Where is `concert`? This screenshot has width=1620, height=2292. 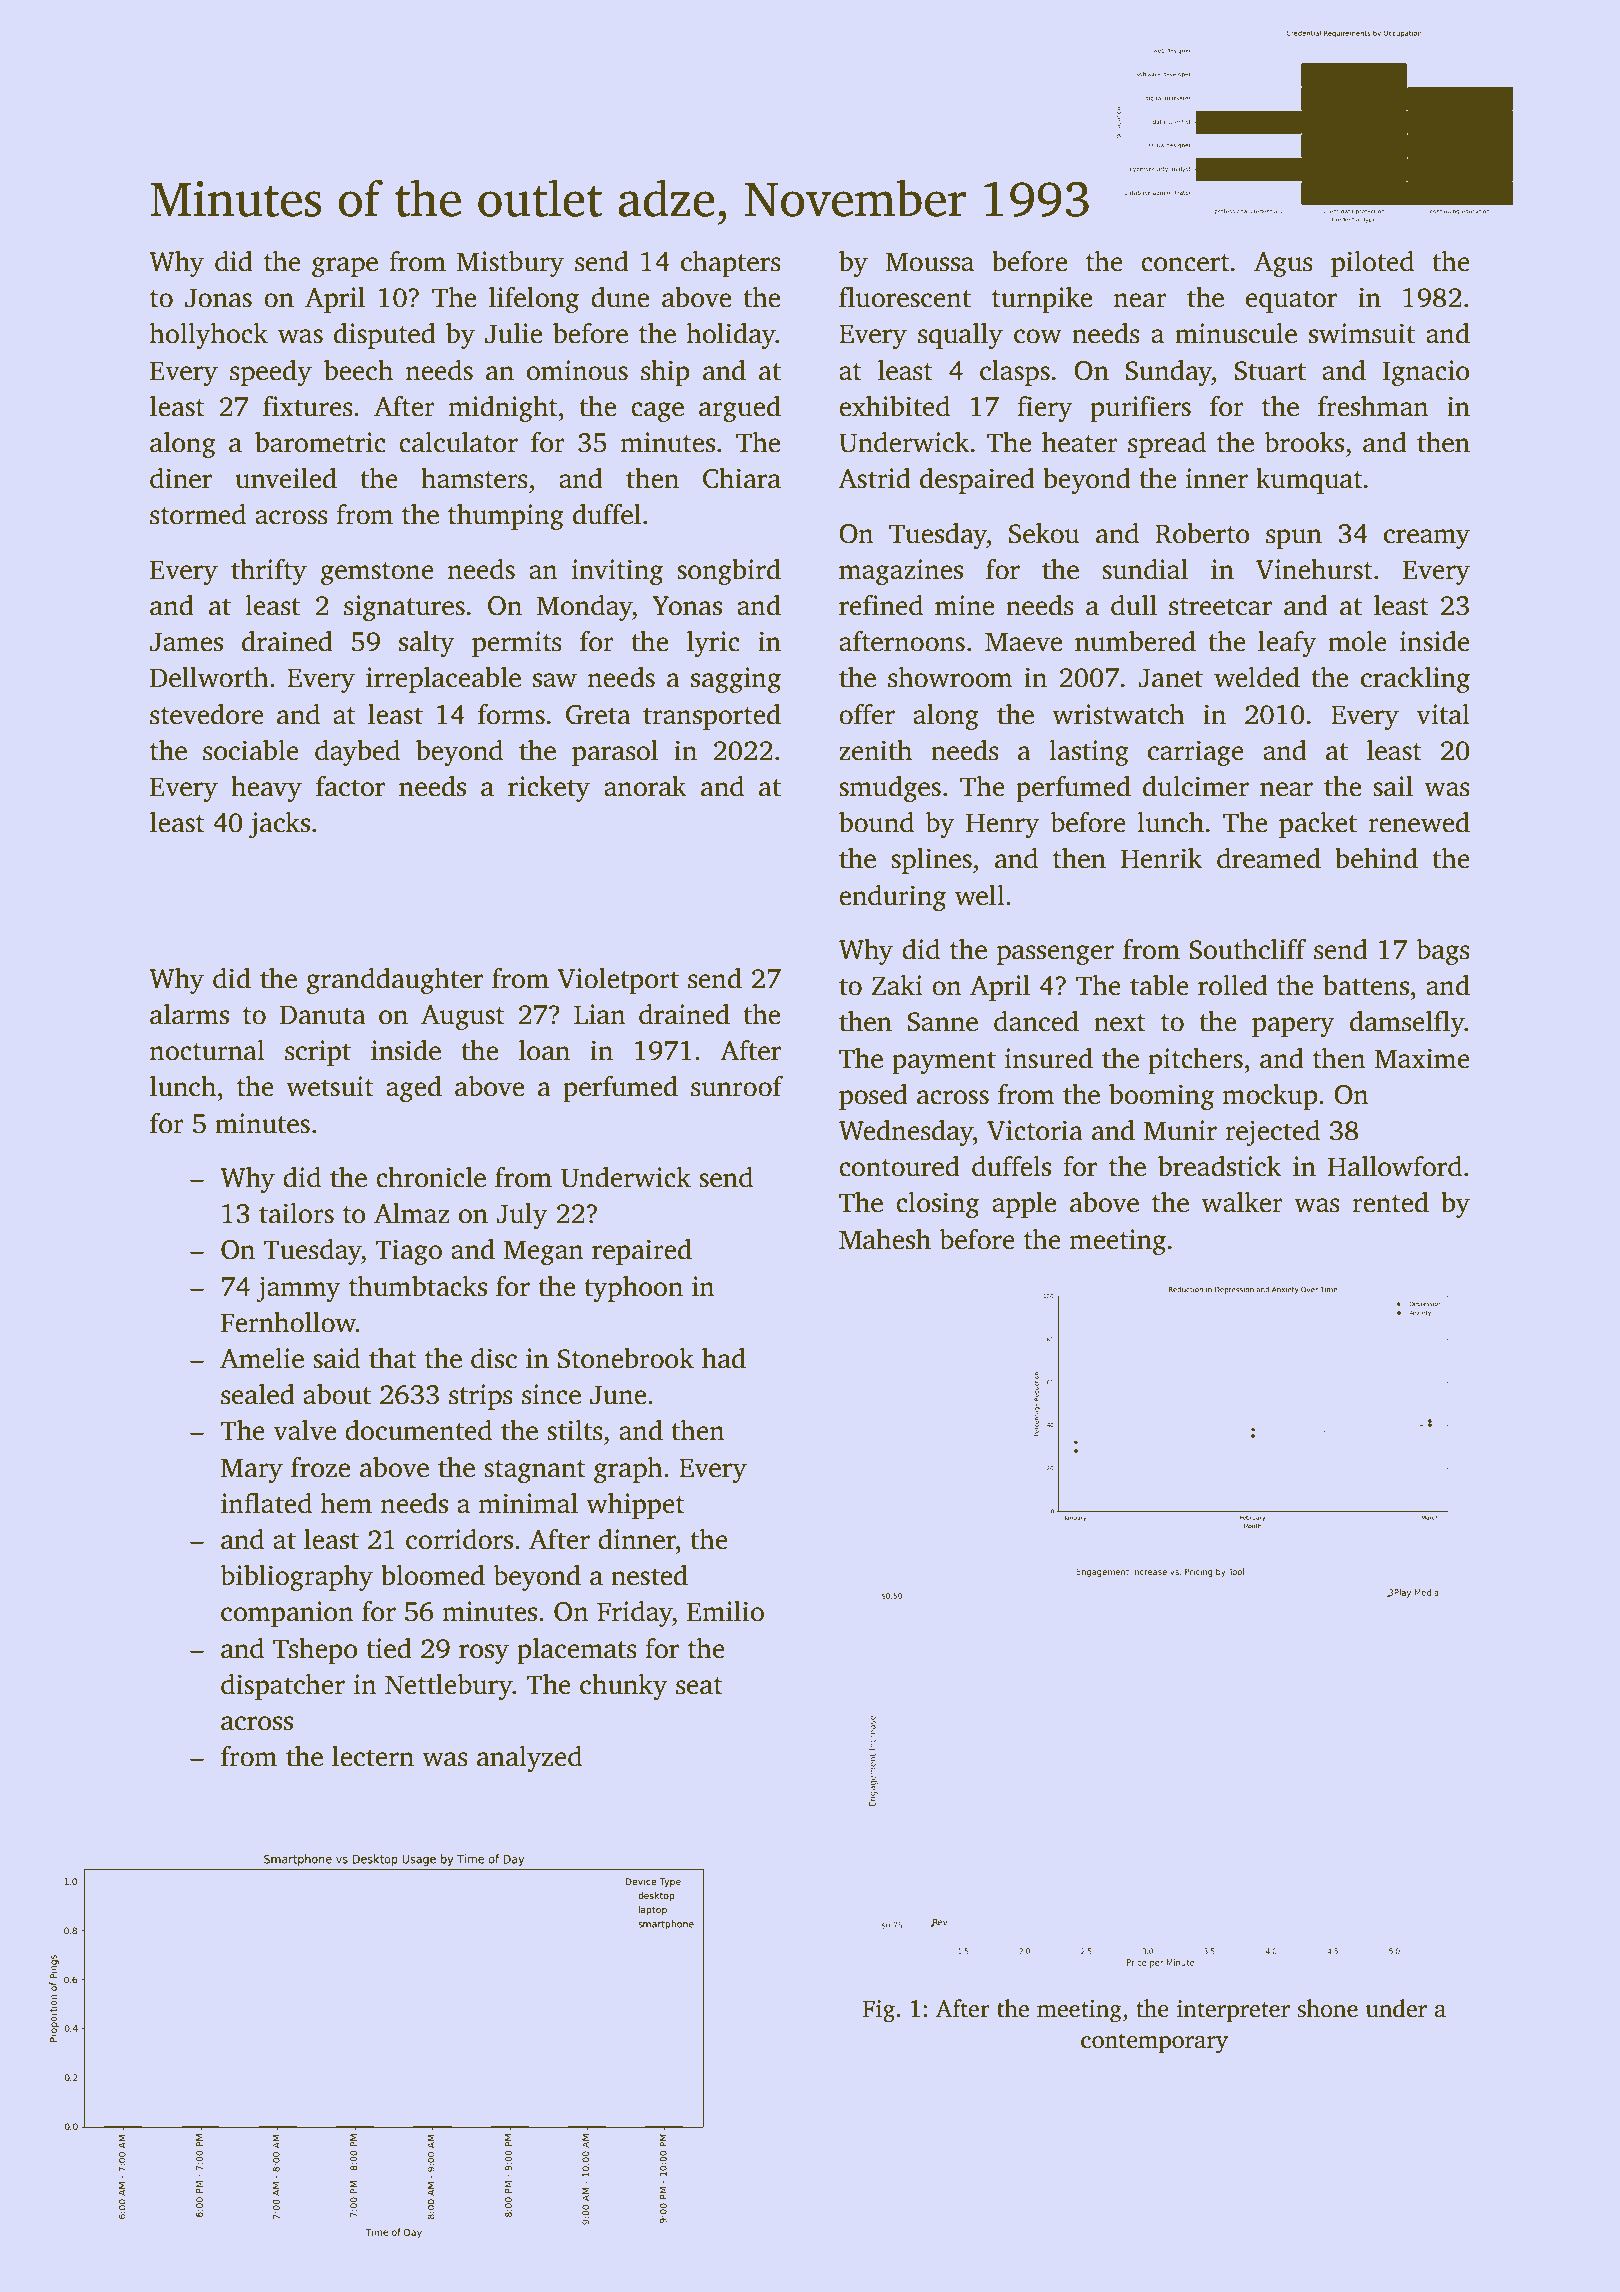 concert is located at coordinates (1185, 263).
